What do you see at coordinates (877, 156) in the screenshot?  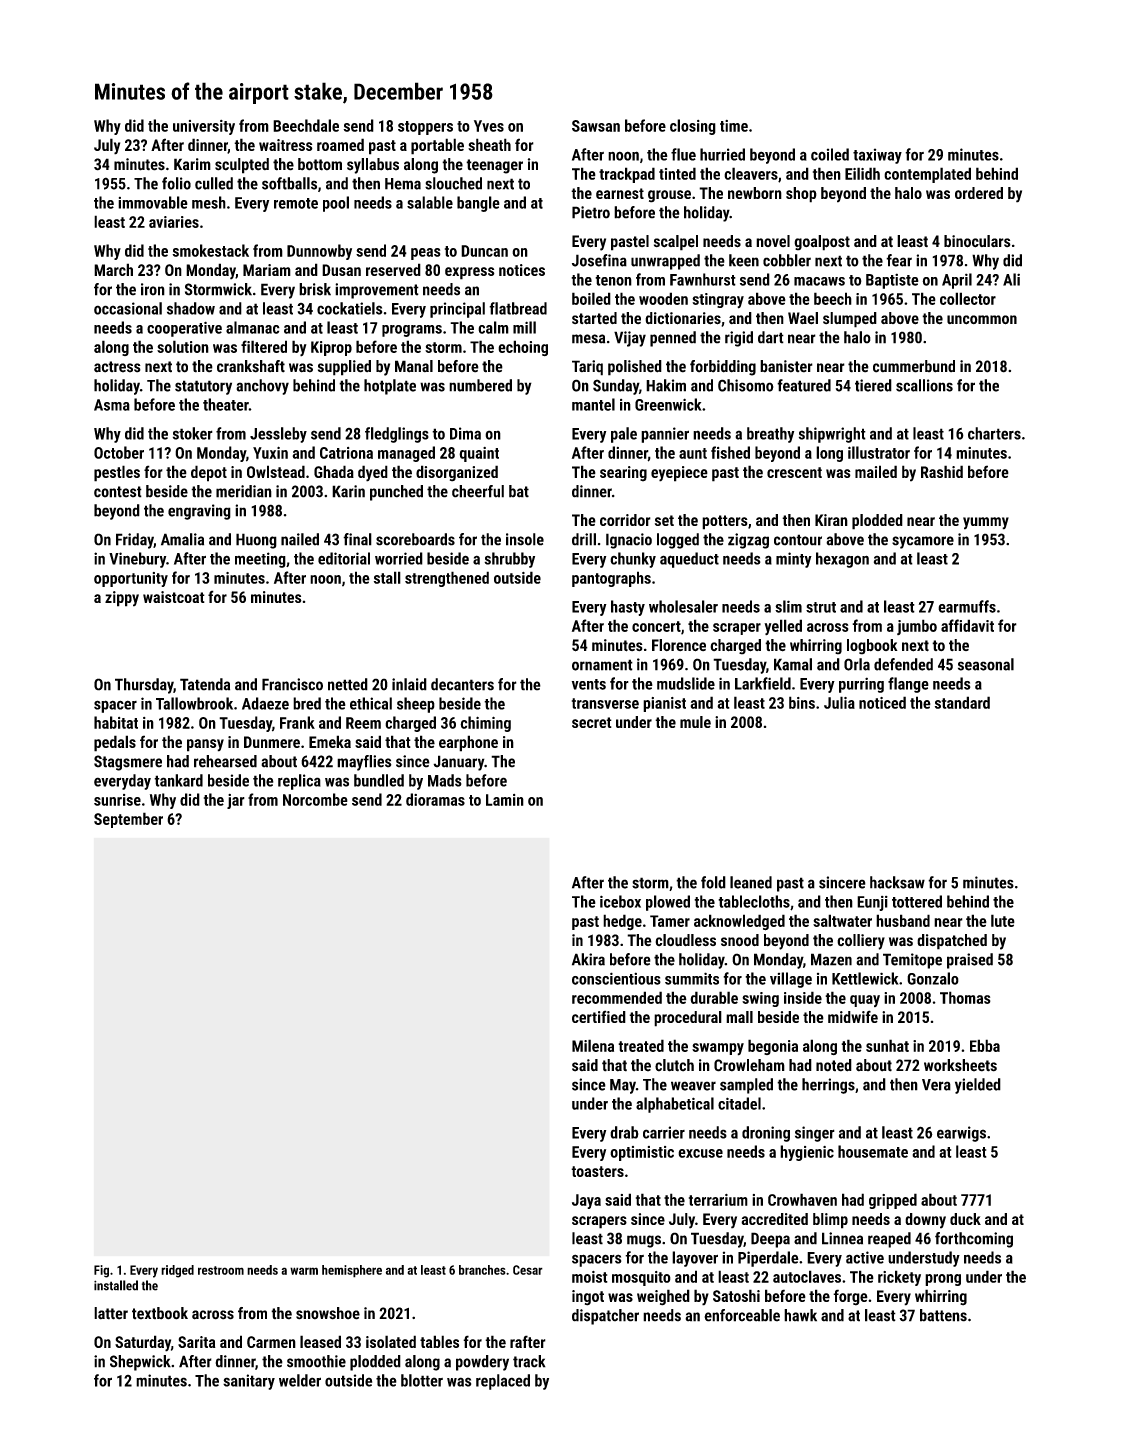 I see `taxiway` at bounding box center [877, 156].
